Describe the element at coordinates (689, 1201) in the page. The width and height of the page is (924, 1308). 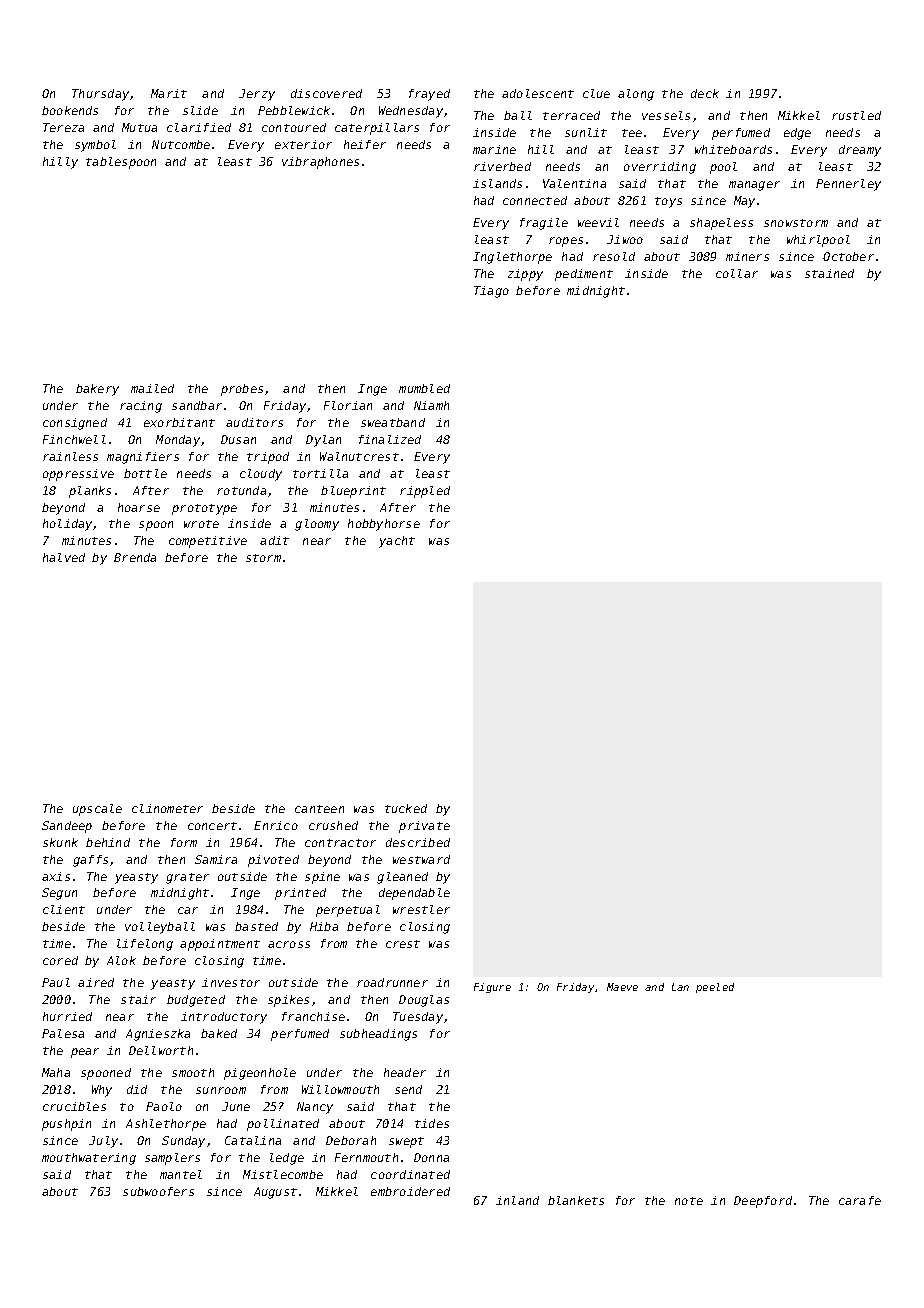
I see `note` at that location.
